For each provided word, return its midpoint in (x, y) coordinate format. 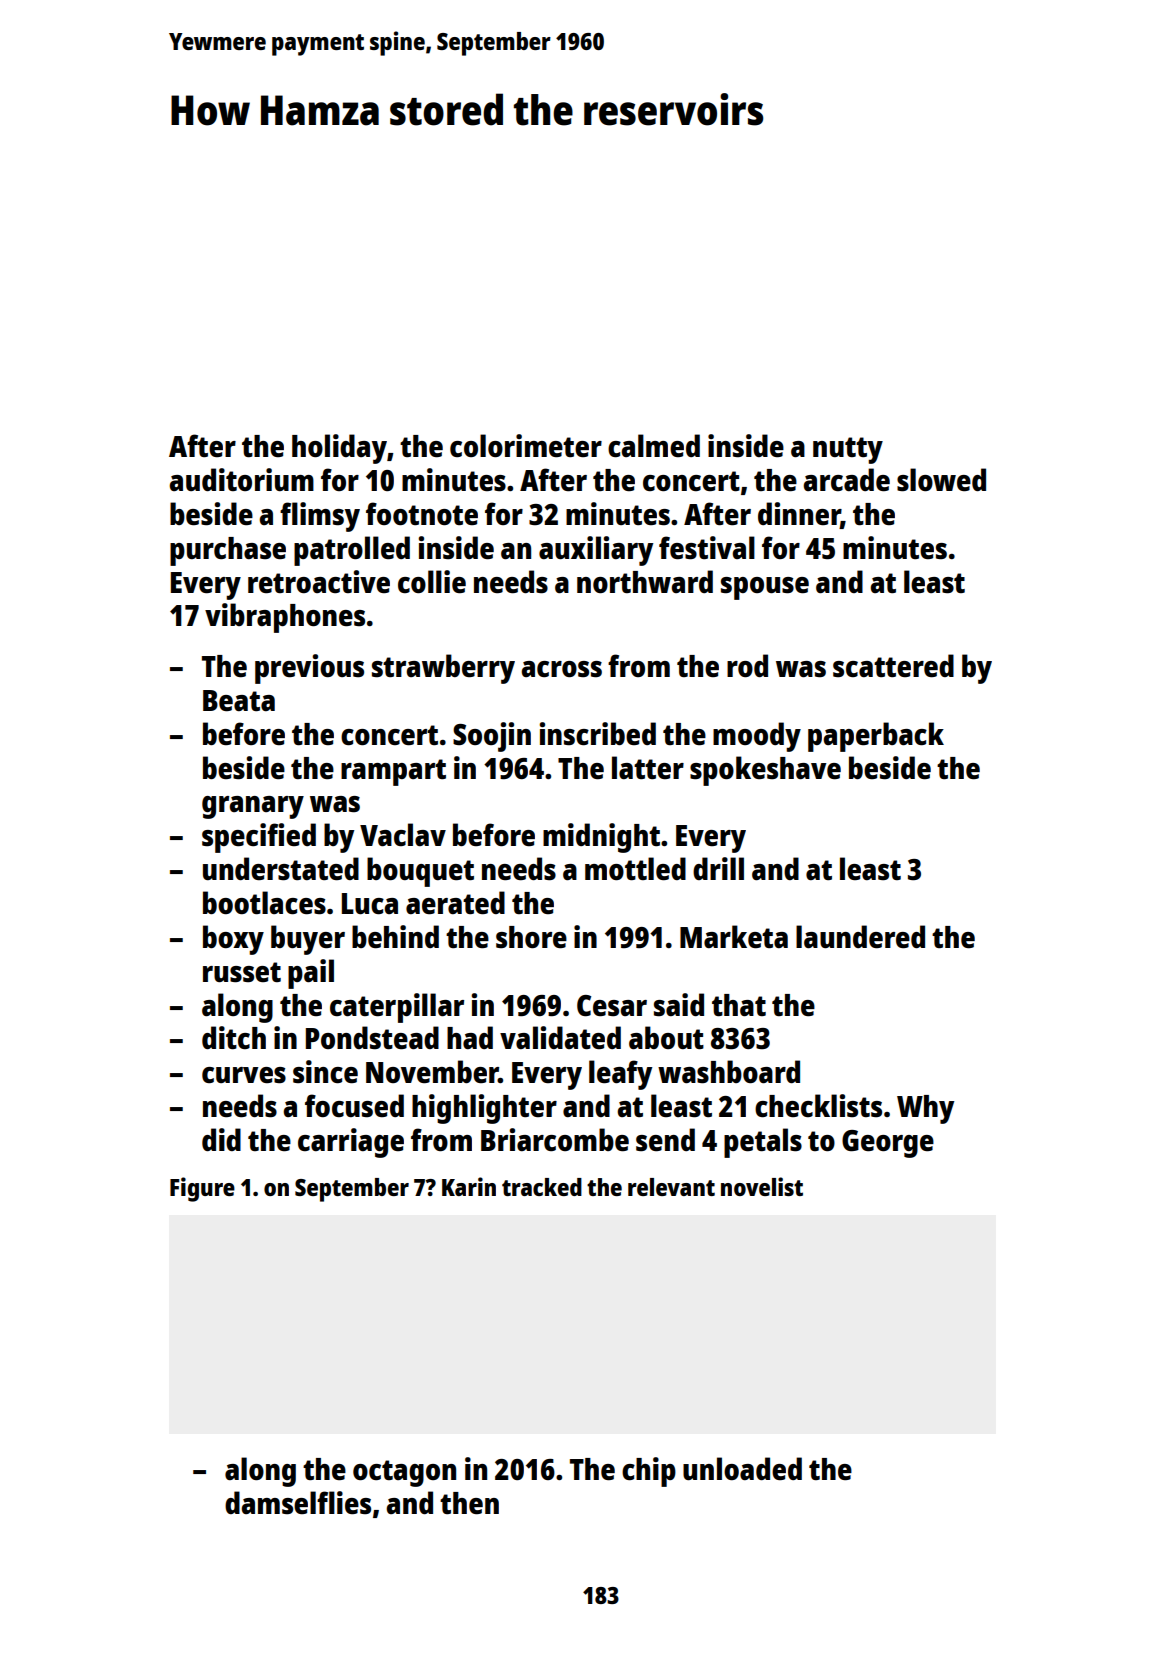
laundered (860, 937)
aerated (455, 903)
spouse (765, 588)
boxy (233, 940)
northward (645, 581)
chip (649, 1472)
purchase (228, 551)
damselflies (298, 1503)
